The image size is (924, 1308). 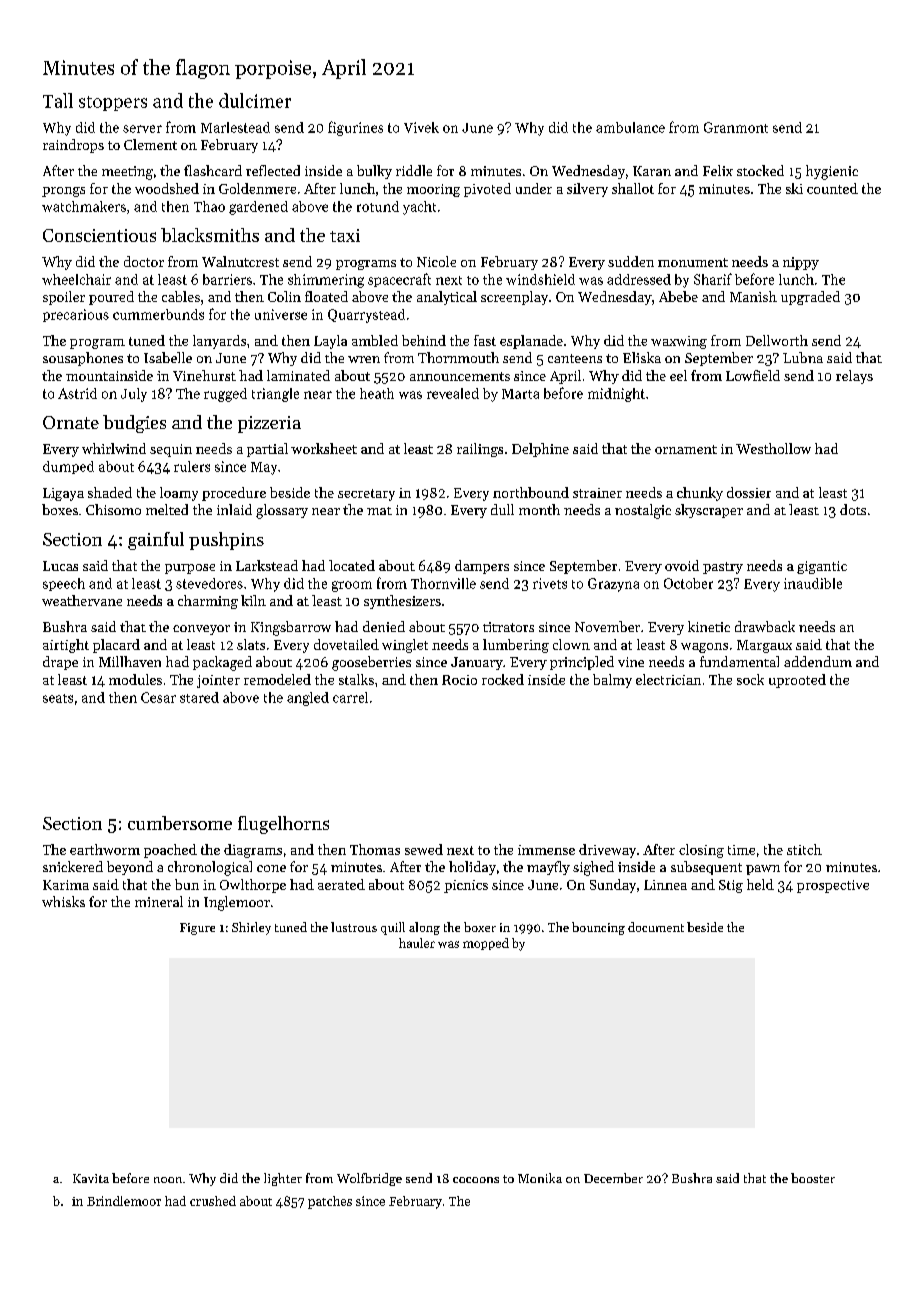 What do you see at coordinates (630, 127) in the screenshot?
I see `ambulance` at bounding box center [630, 127].
